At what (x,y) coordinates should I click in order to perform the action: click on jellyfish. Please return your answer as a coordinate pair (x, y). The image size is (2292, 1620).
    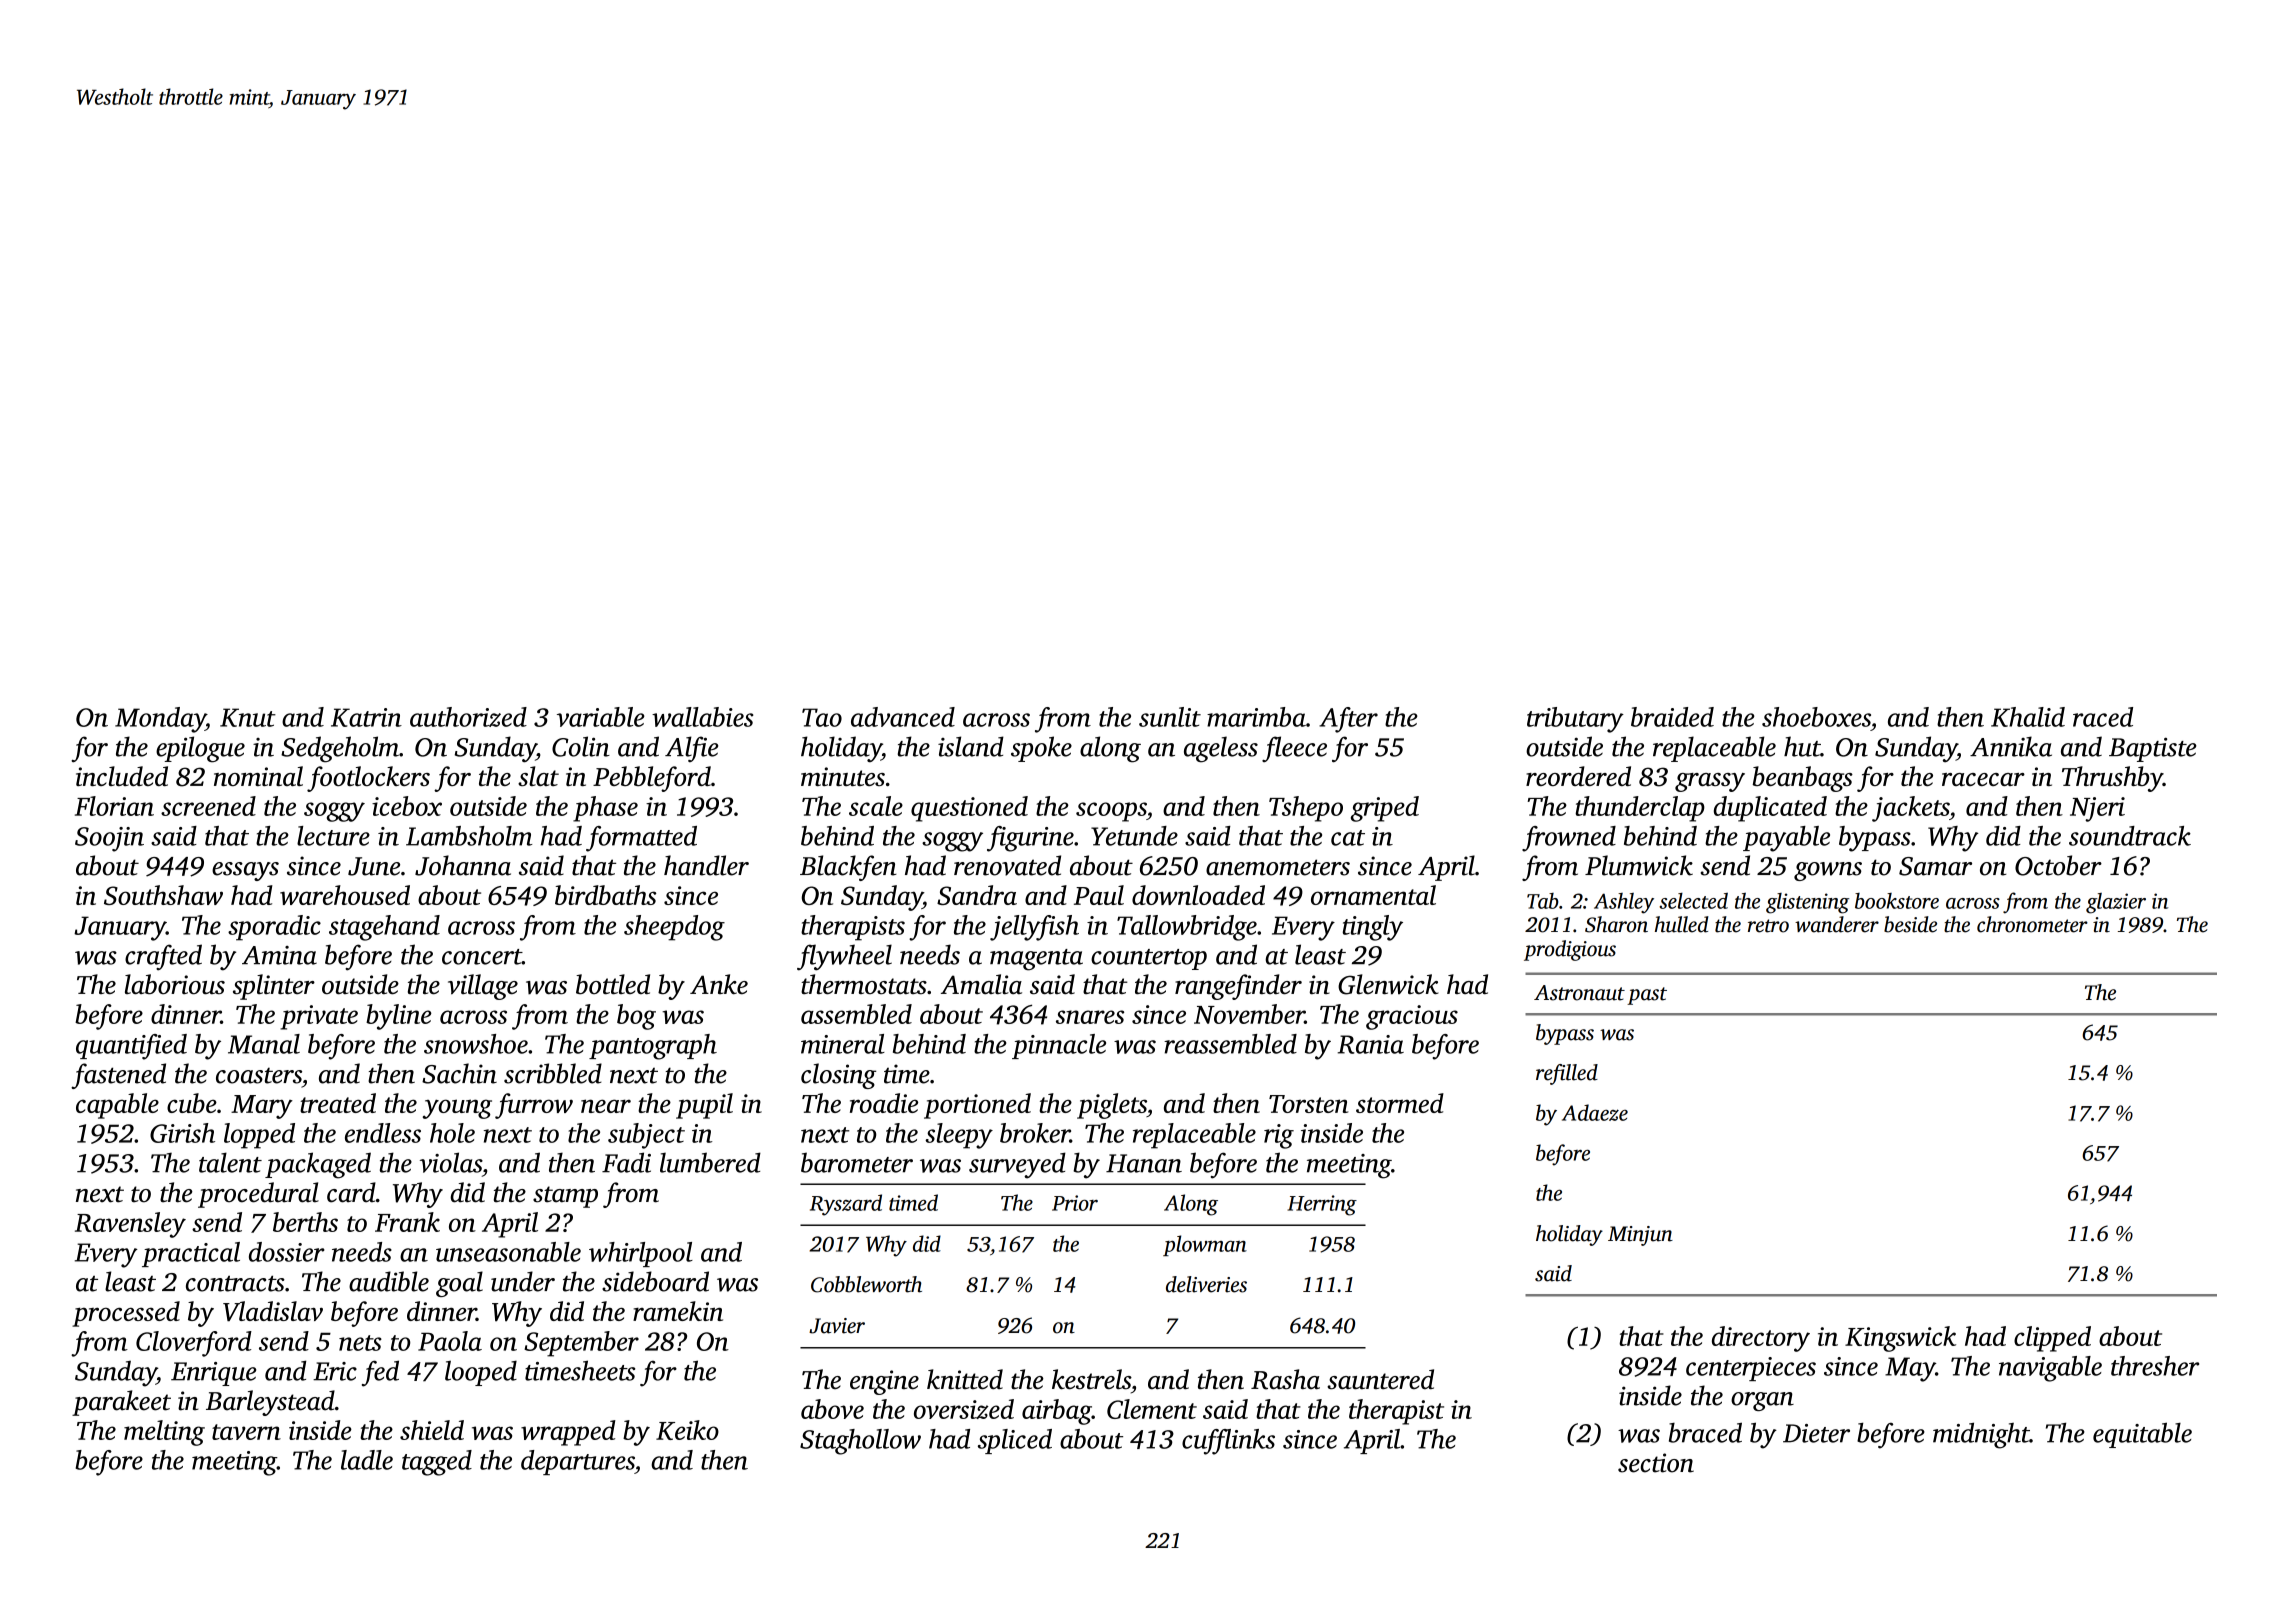
    Looking at the image, I should click on (1034, 928).
